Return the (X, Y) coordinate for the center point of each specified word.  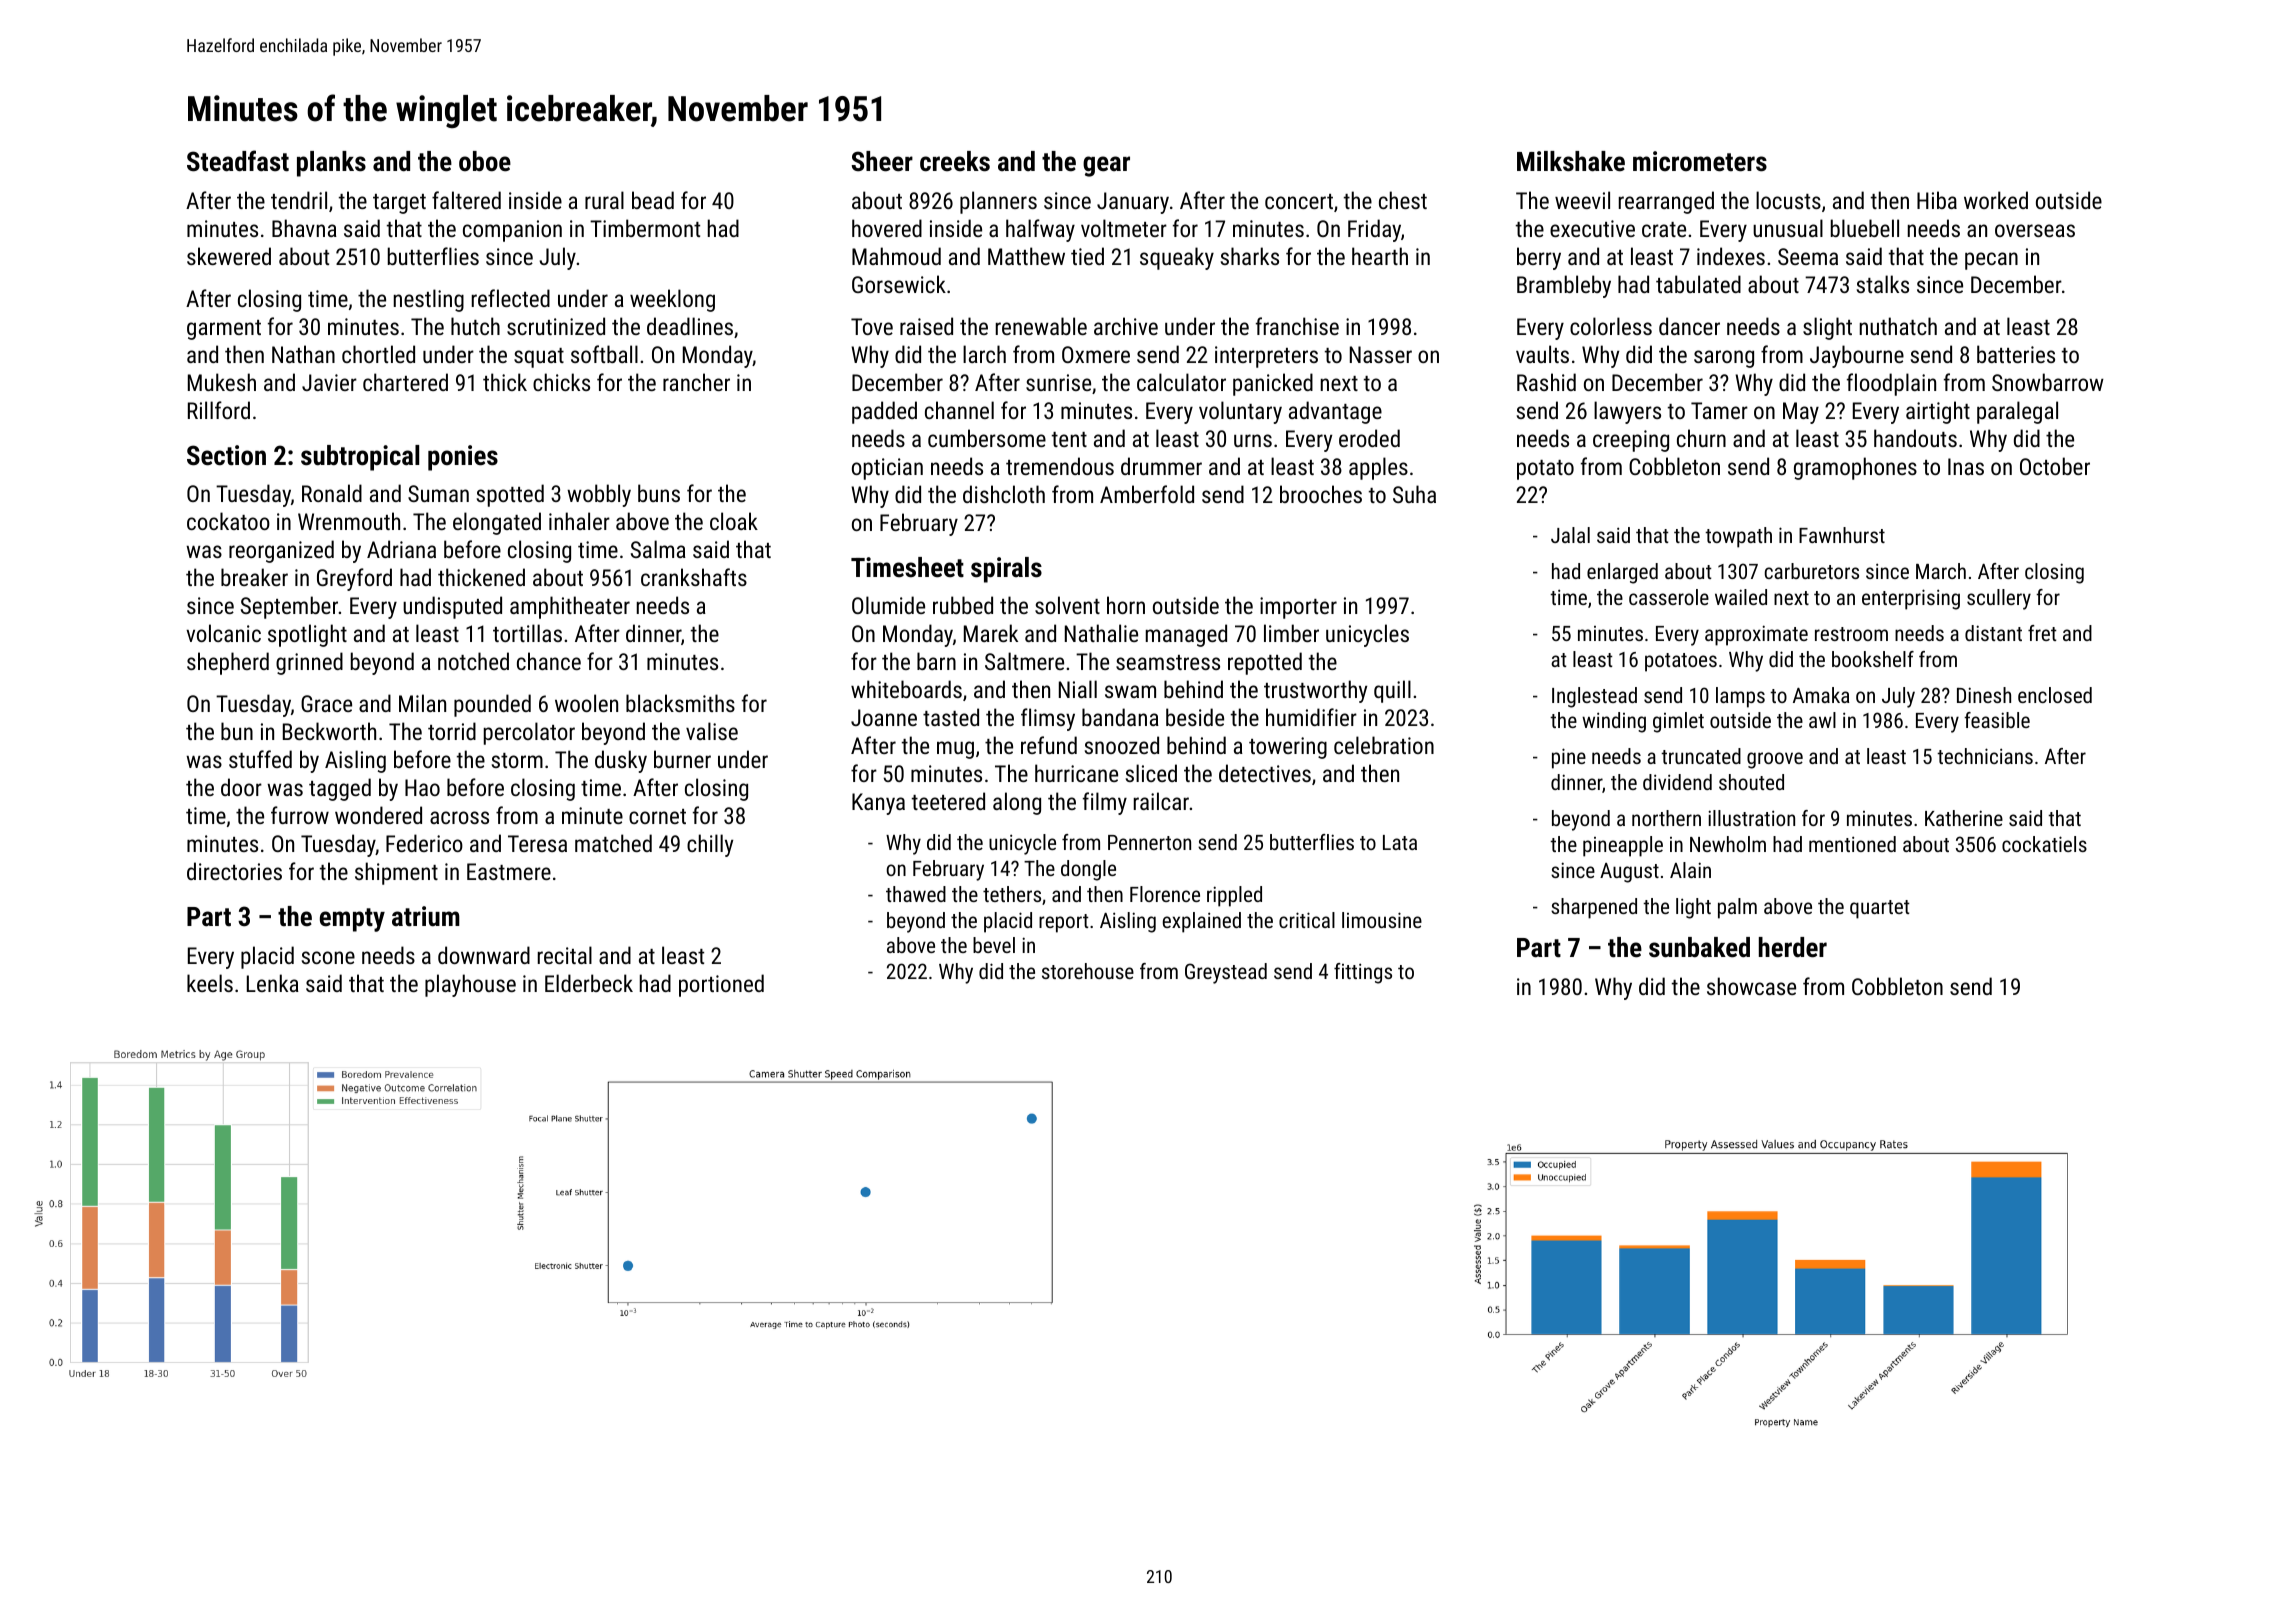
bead (653, 200)
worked (1996, 200)
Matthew (1026, 256)
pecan (1991, 261)
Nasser (1381, 354)
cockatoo (228, 521)
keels (210, 983)
